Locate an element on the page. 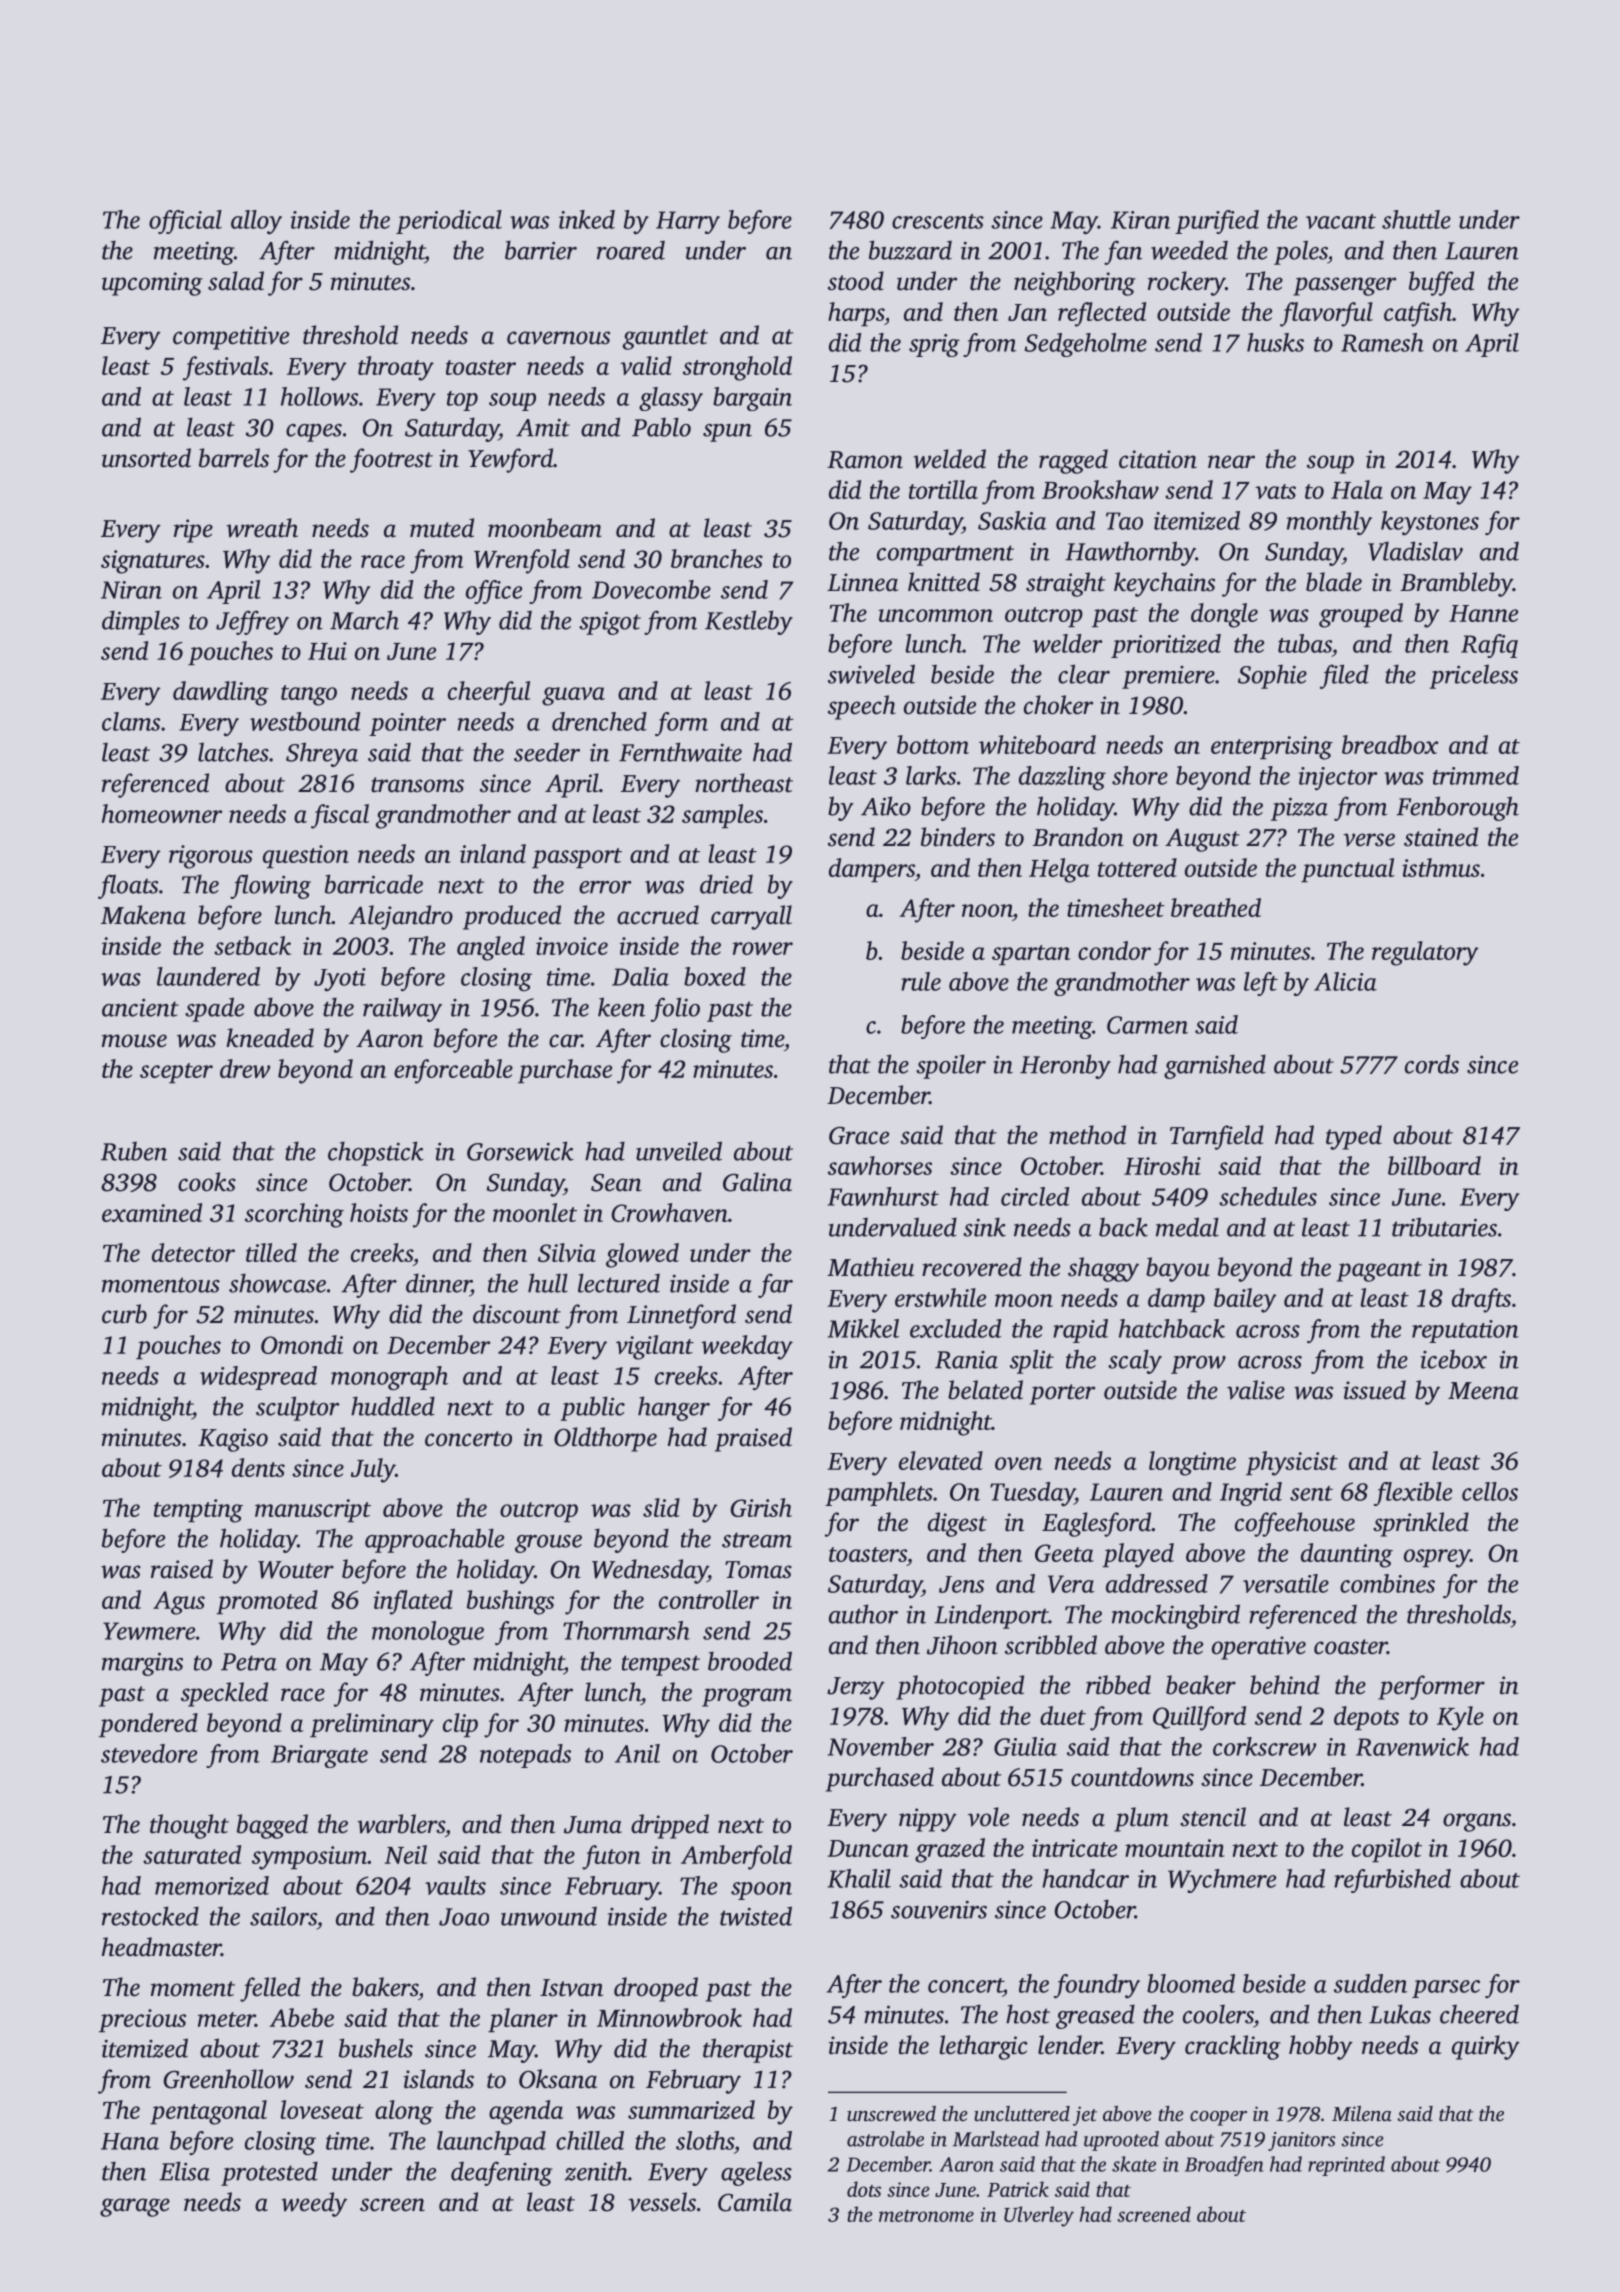  Tao is located at coordinates (1124, 521).
